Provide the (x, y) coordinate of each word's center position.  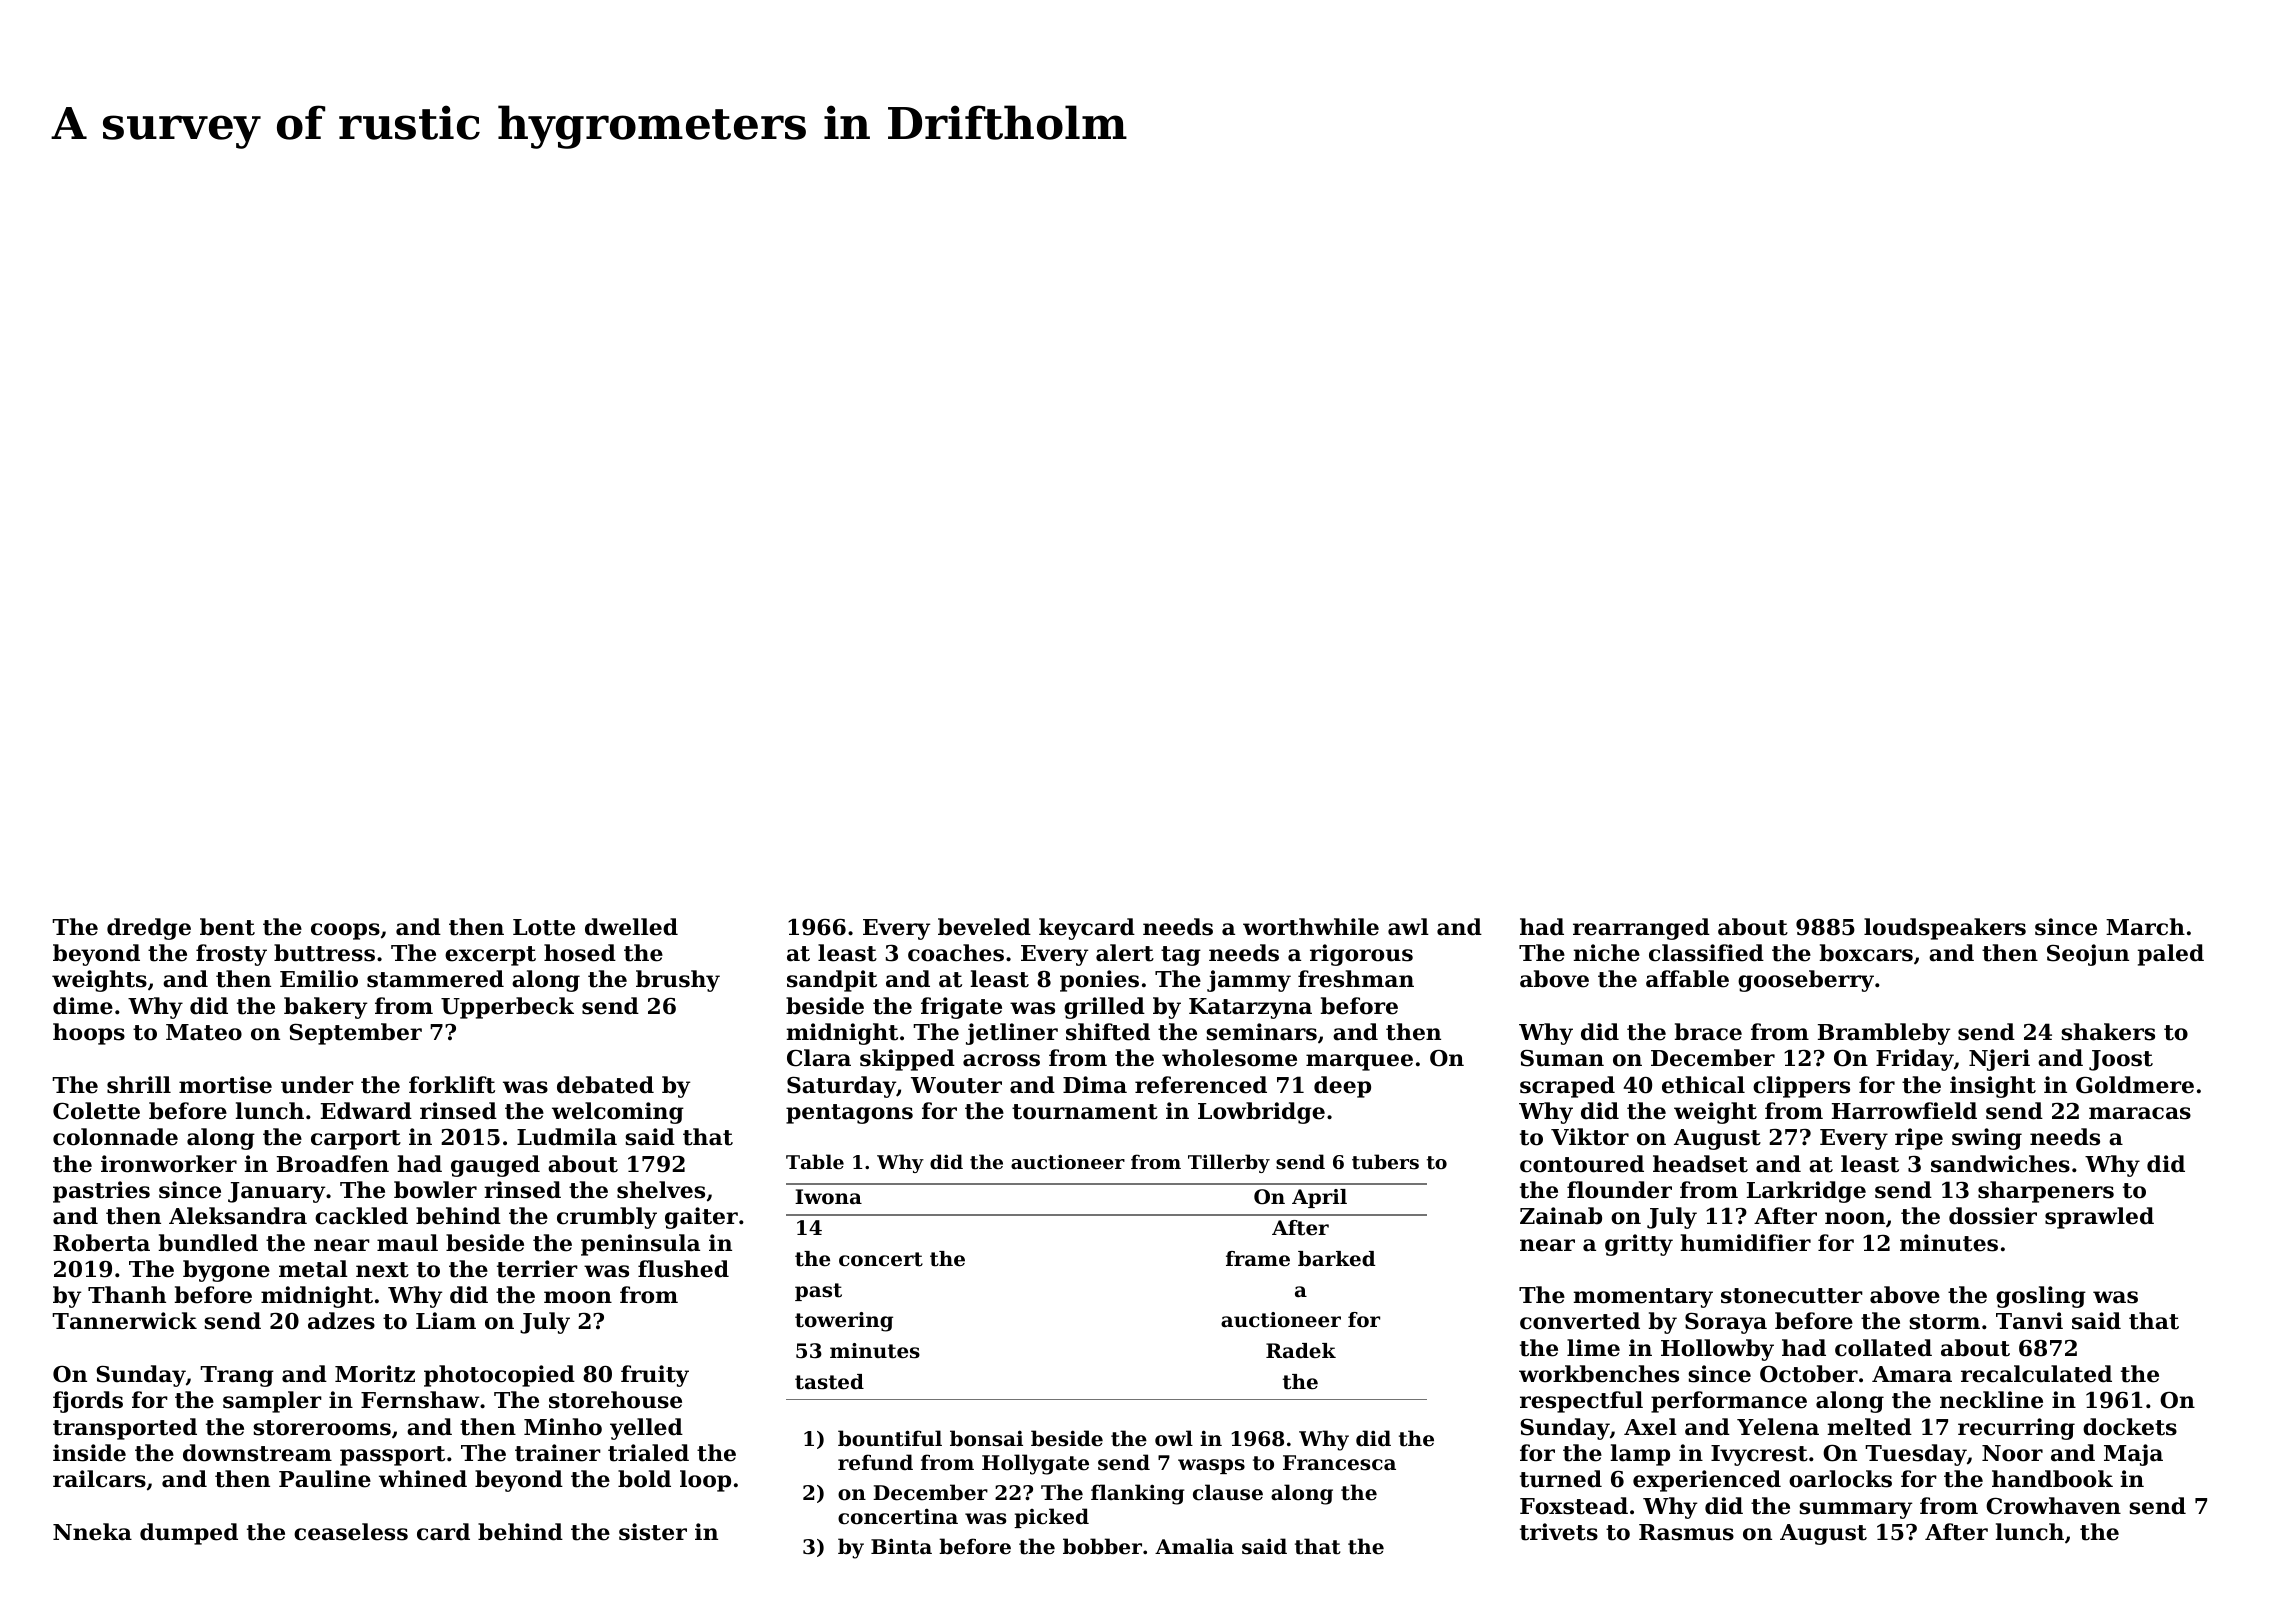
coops (345, 931)
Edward (366, 1111)
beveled (984, 927)
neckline (1991, 1400)
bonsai (986, 1438)
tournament (1085, 1112)
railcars (99, 1479)
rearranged (1641, 929)
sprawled (2099, 1218)
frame (1258, 1259)
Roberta (101, 1243)
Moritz (375, 1374)
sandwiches (2000, 1164)
